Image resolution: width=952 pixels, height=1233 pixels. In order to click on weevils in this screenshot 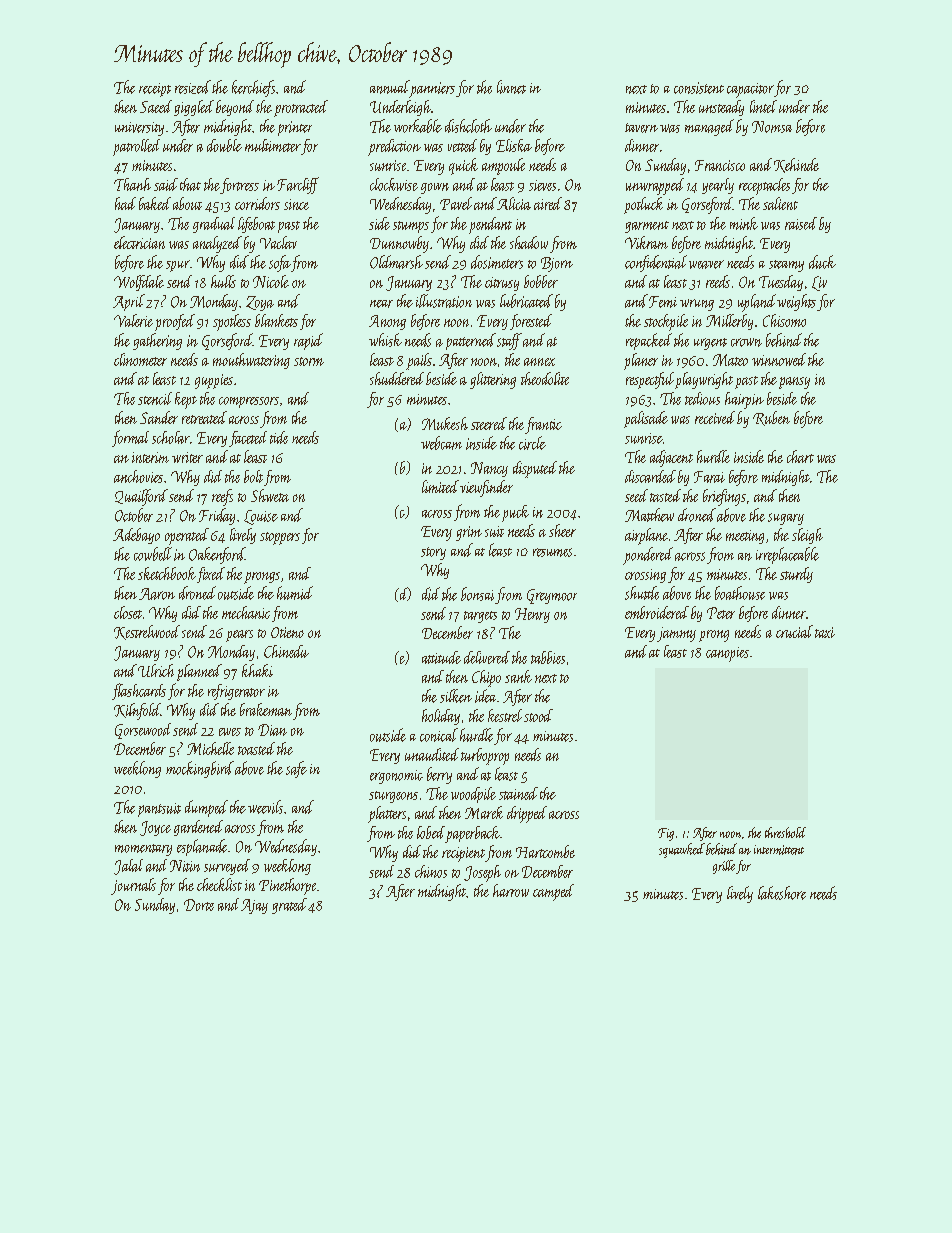, I will do `click(265, 807)`.
